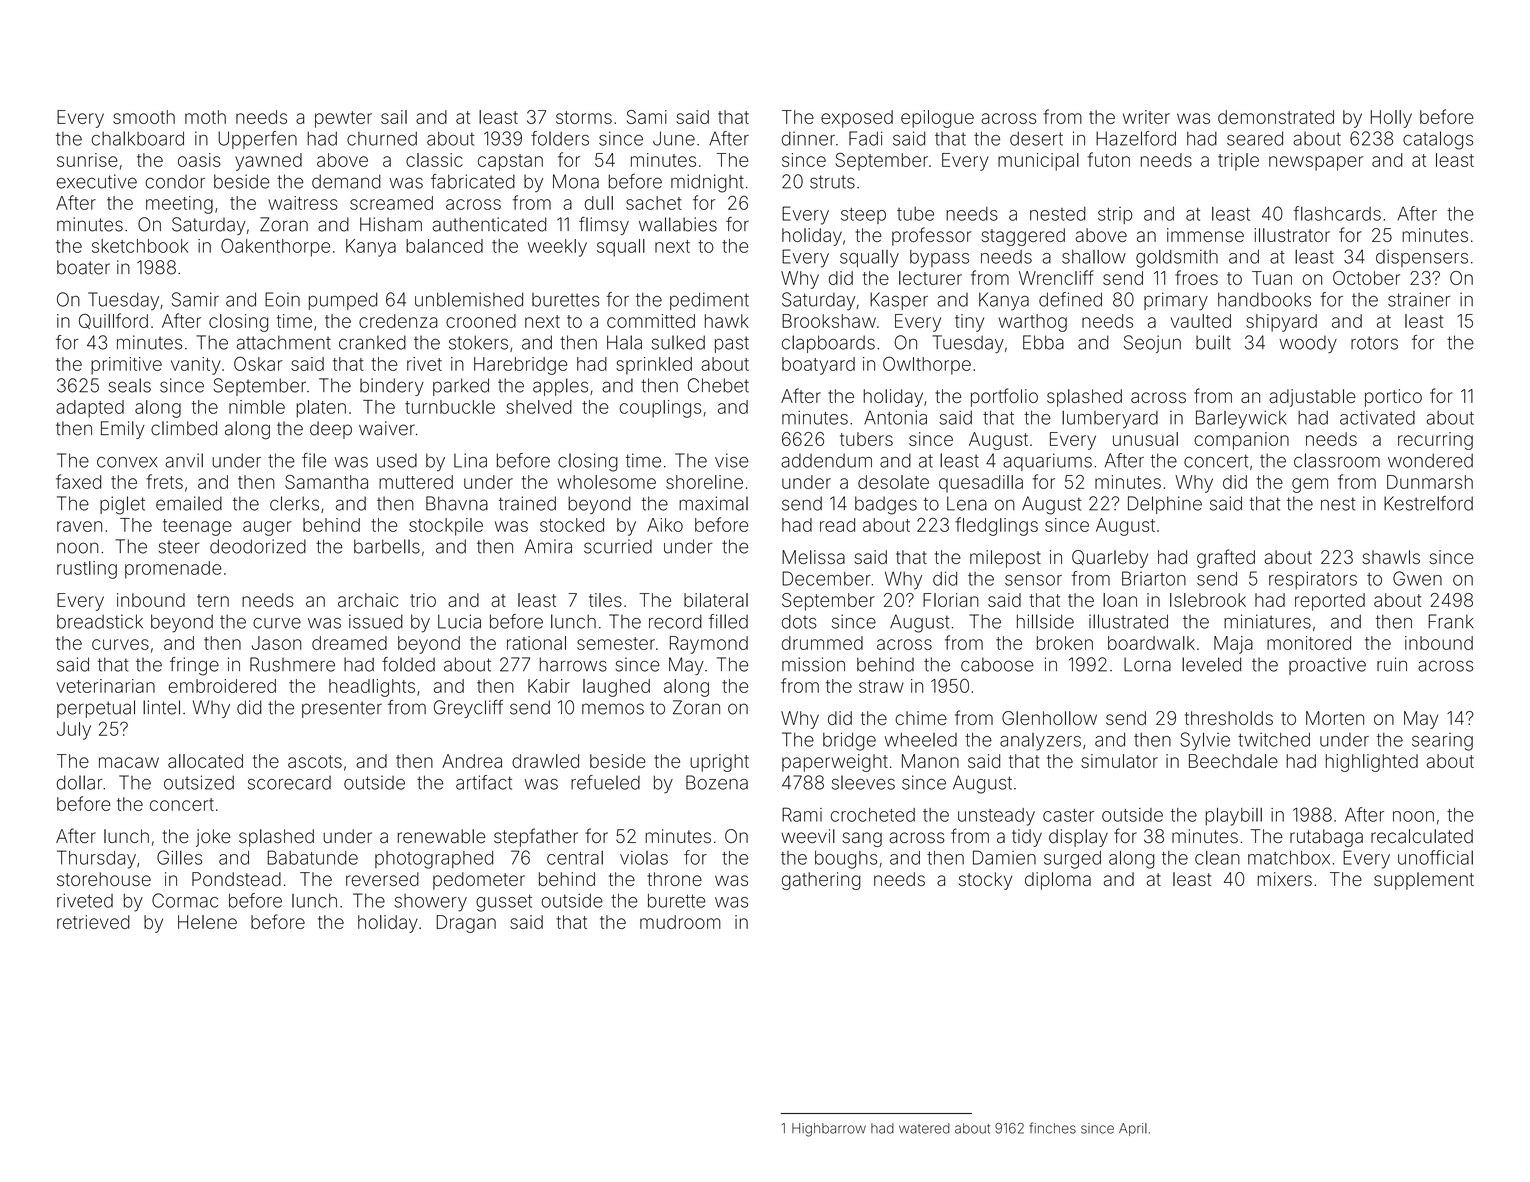  Describe the element at coordinates (713, 503) in the document. I see `maximal` at that location.
